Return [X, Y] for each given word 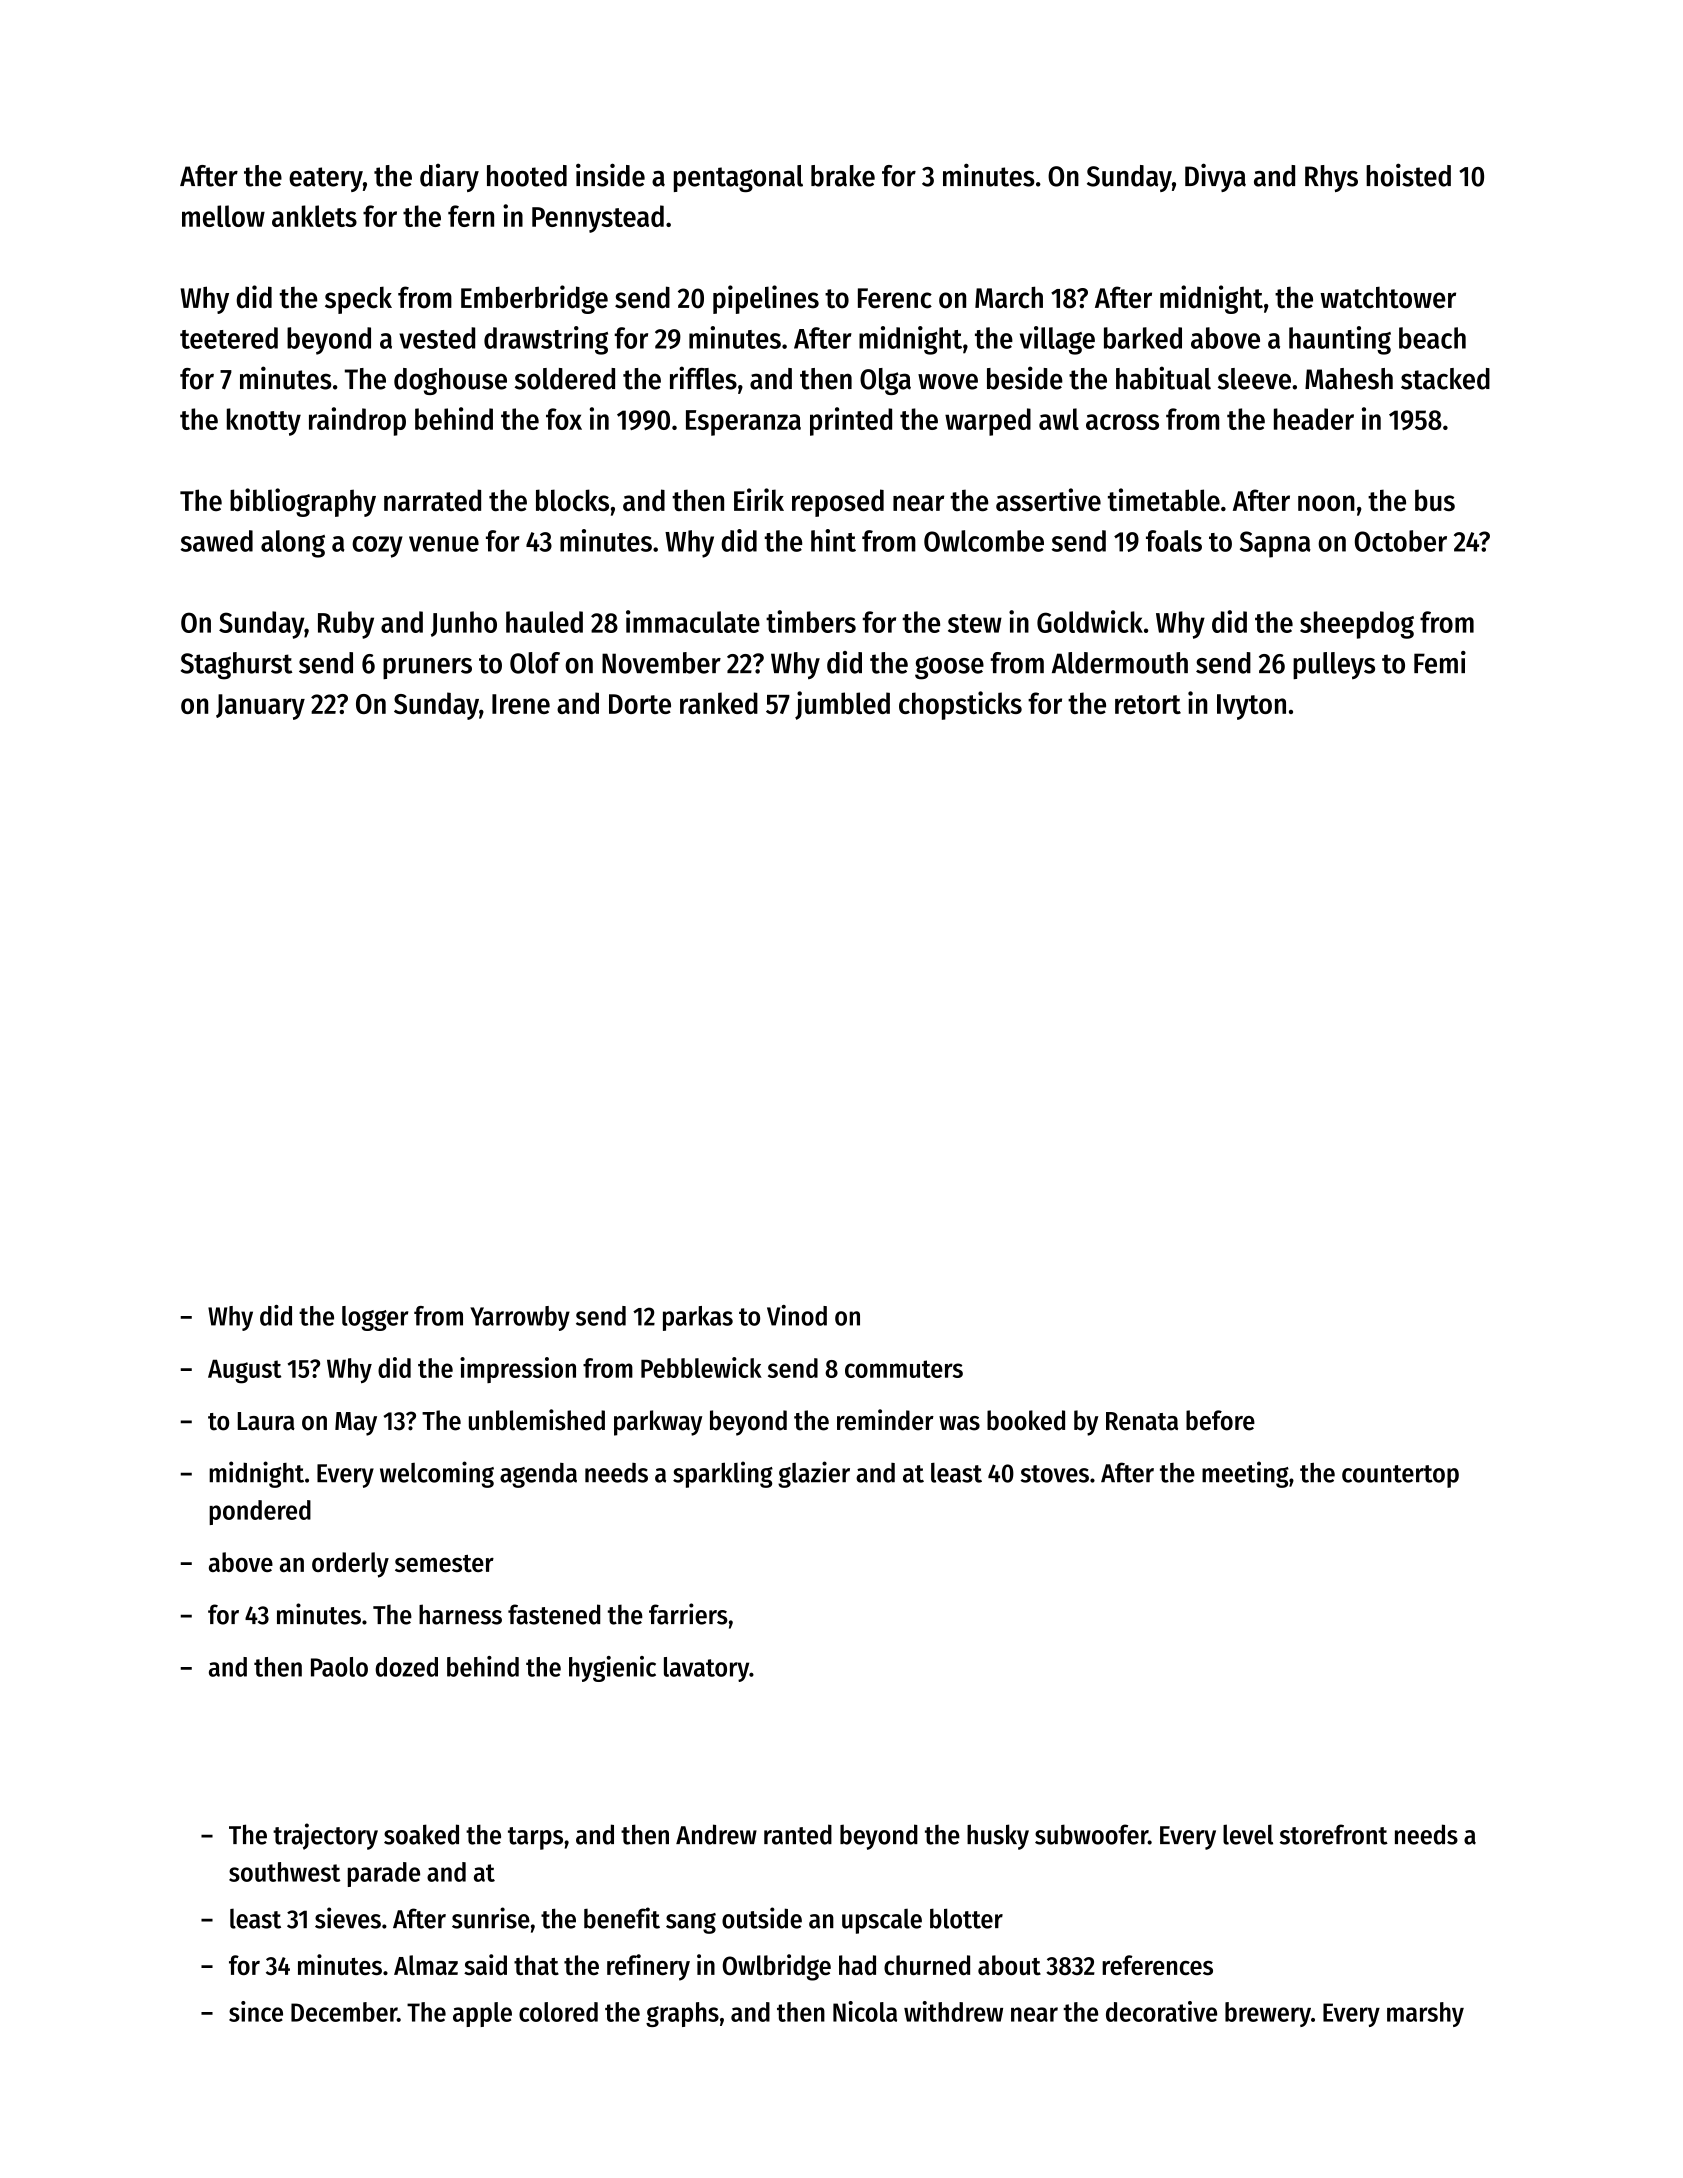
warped [988, 422]
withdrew [953, 2011]
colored [558, 2012]
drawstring [546, 340]
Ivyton [1251, 707]
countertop [1400, 1476]
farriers [688, 1614]
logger [375, 1318]
